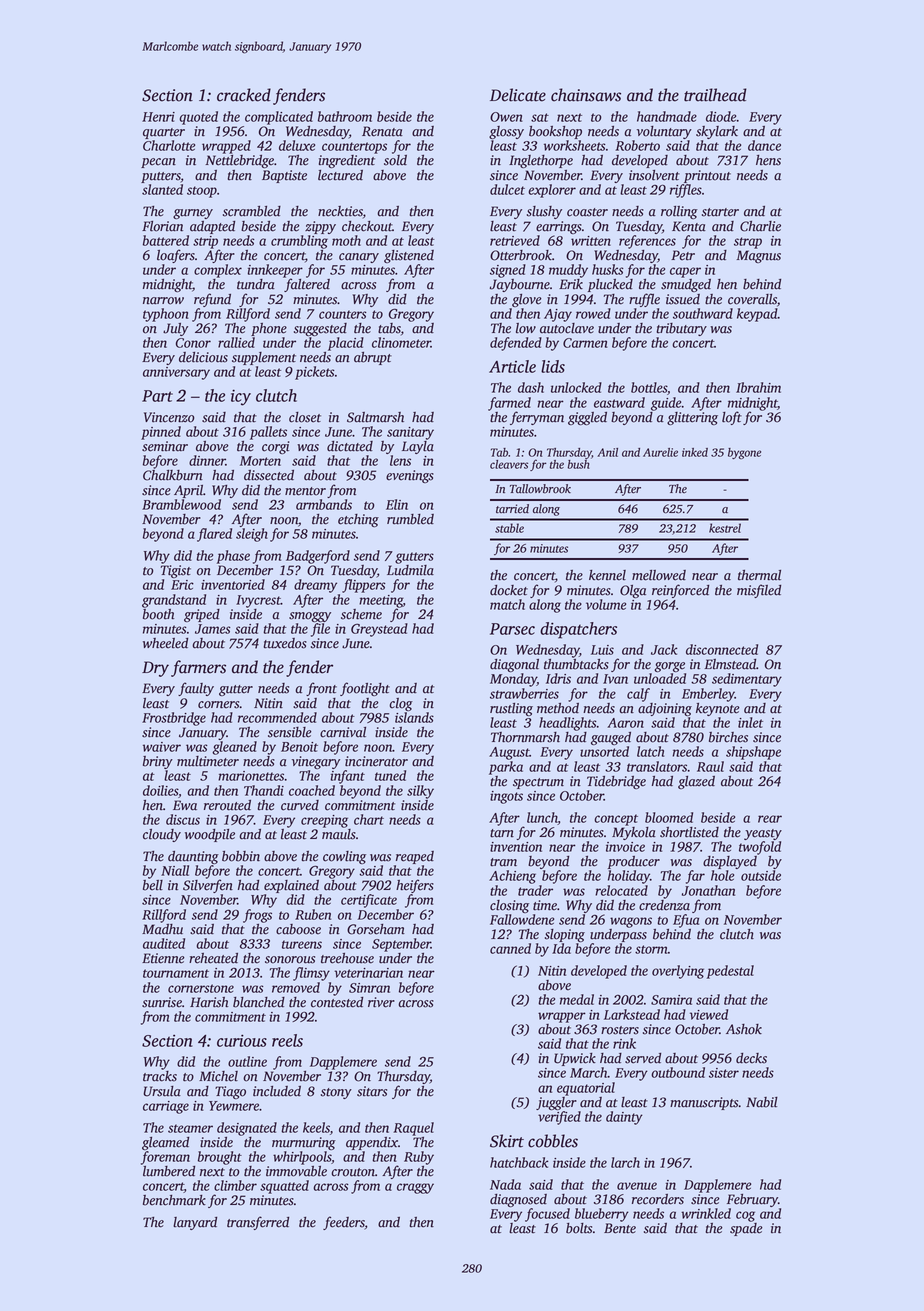 This page has width=924, height=1311. What do you see at coordinates (193, 214) in the page?
I see `gurney` at bounding box center [193, 214].
